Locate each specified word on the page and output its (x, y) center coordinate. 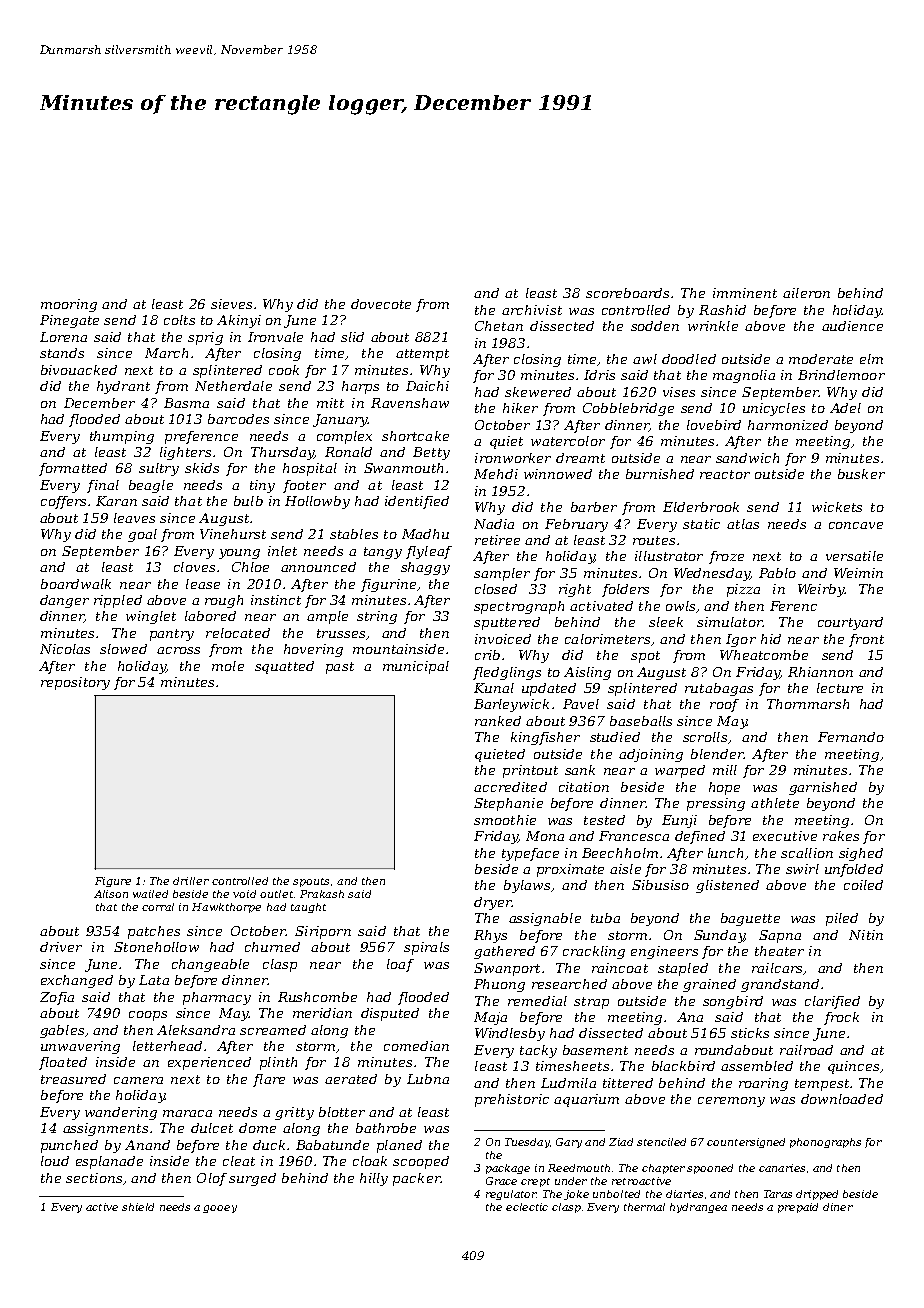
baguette (750, 919)
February (576, 525)
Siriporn (323, 932)
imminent (745, 293)
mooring (69, 305)
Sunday (719, 936)
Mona (545, 836)
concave (856, 525)
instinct (276, 600)
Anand (147, 1145)
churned (272, 947)
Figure (113, 882)
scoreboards (627, 293)
